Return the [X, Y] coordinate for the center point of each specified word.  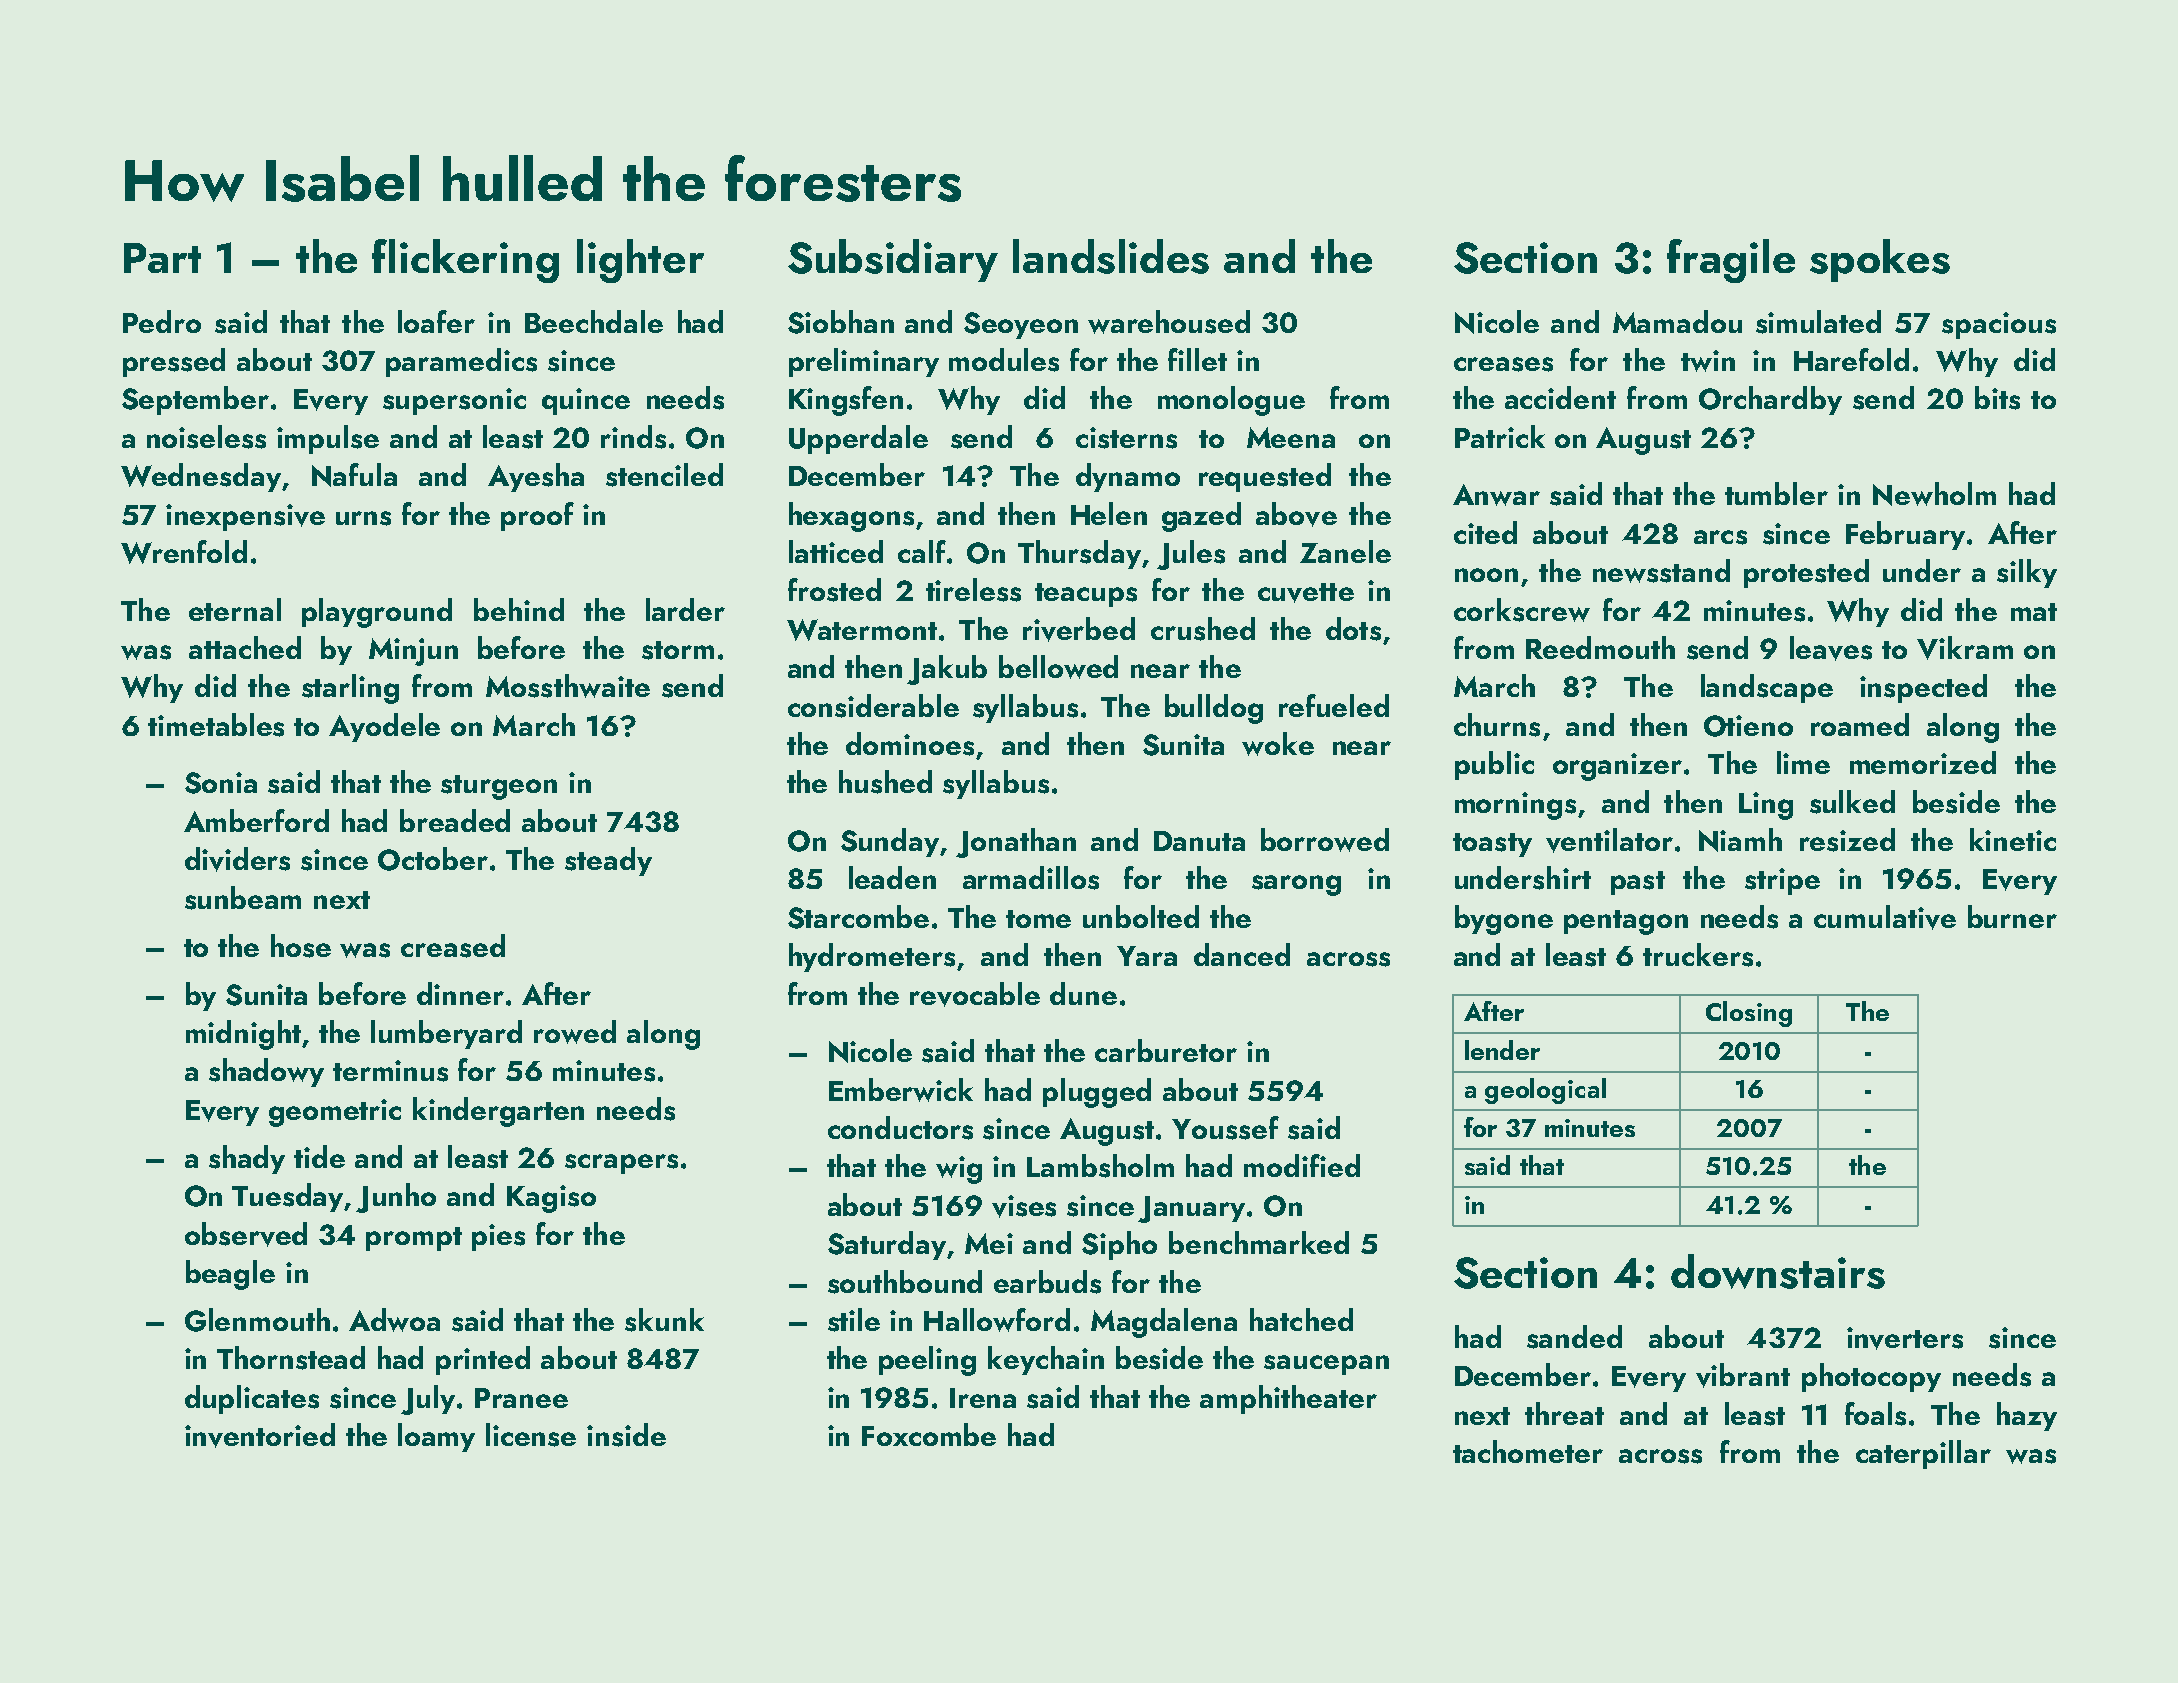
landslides [1111, 256]
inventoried [260, 1435]
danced [1242, 954]
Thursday [1079, 554]
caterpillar [1923, 1454]
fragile [1731, 261]
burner [2012, 916]
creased [453, 946]
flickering [465, 261]
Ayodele [384, 727]
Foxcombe [929, 1434]
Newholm [1934, 494]
